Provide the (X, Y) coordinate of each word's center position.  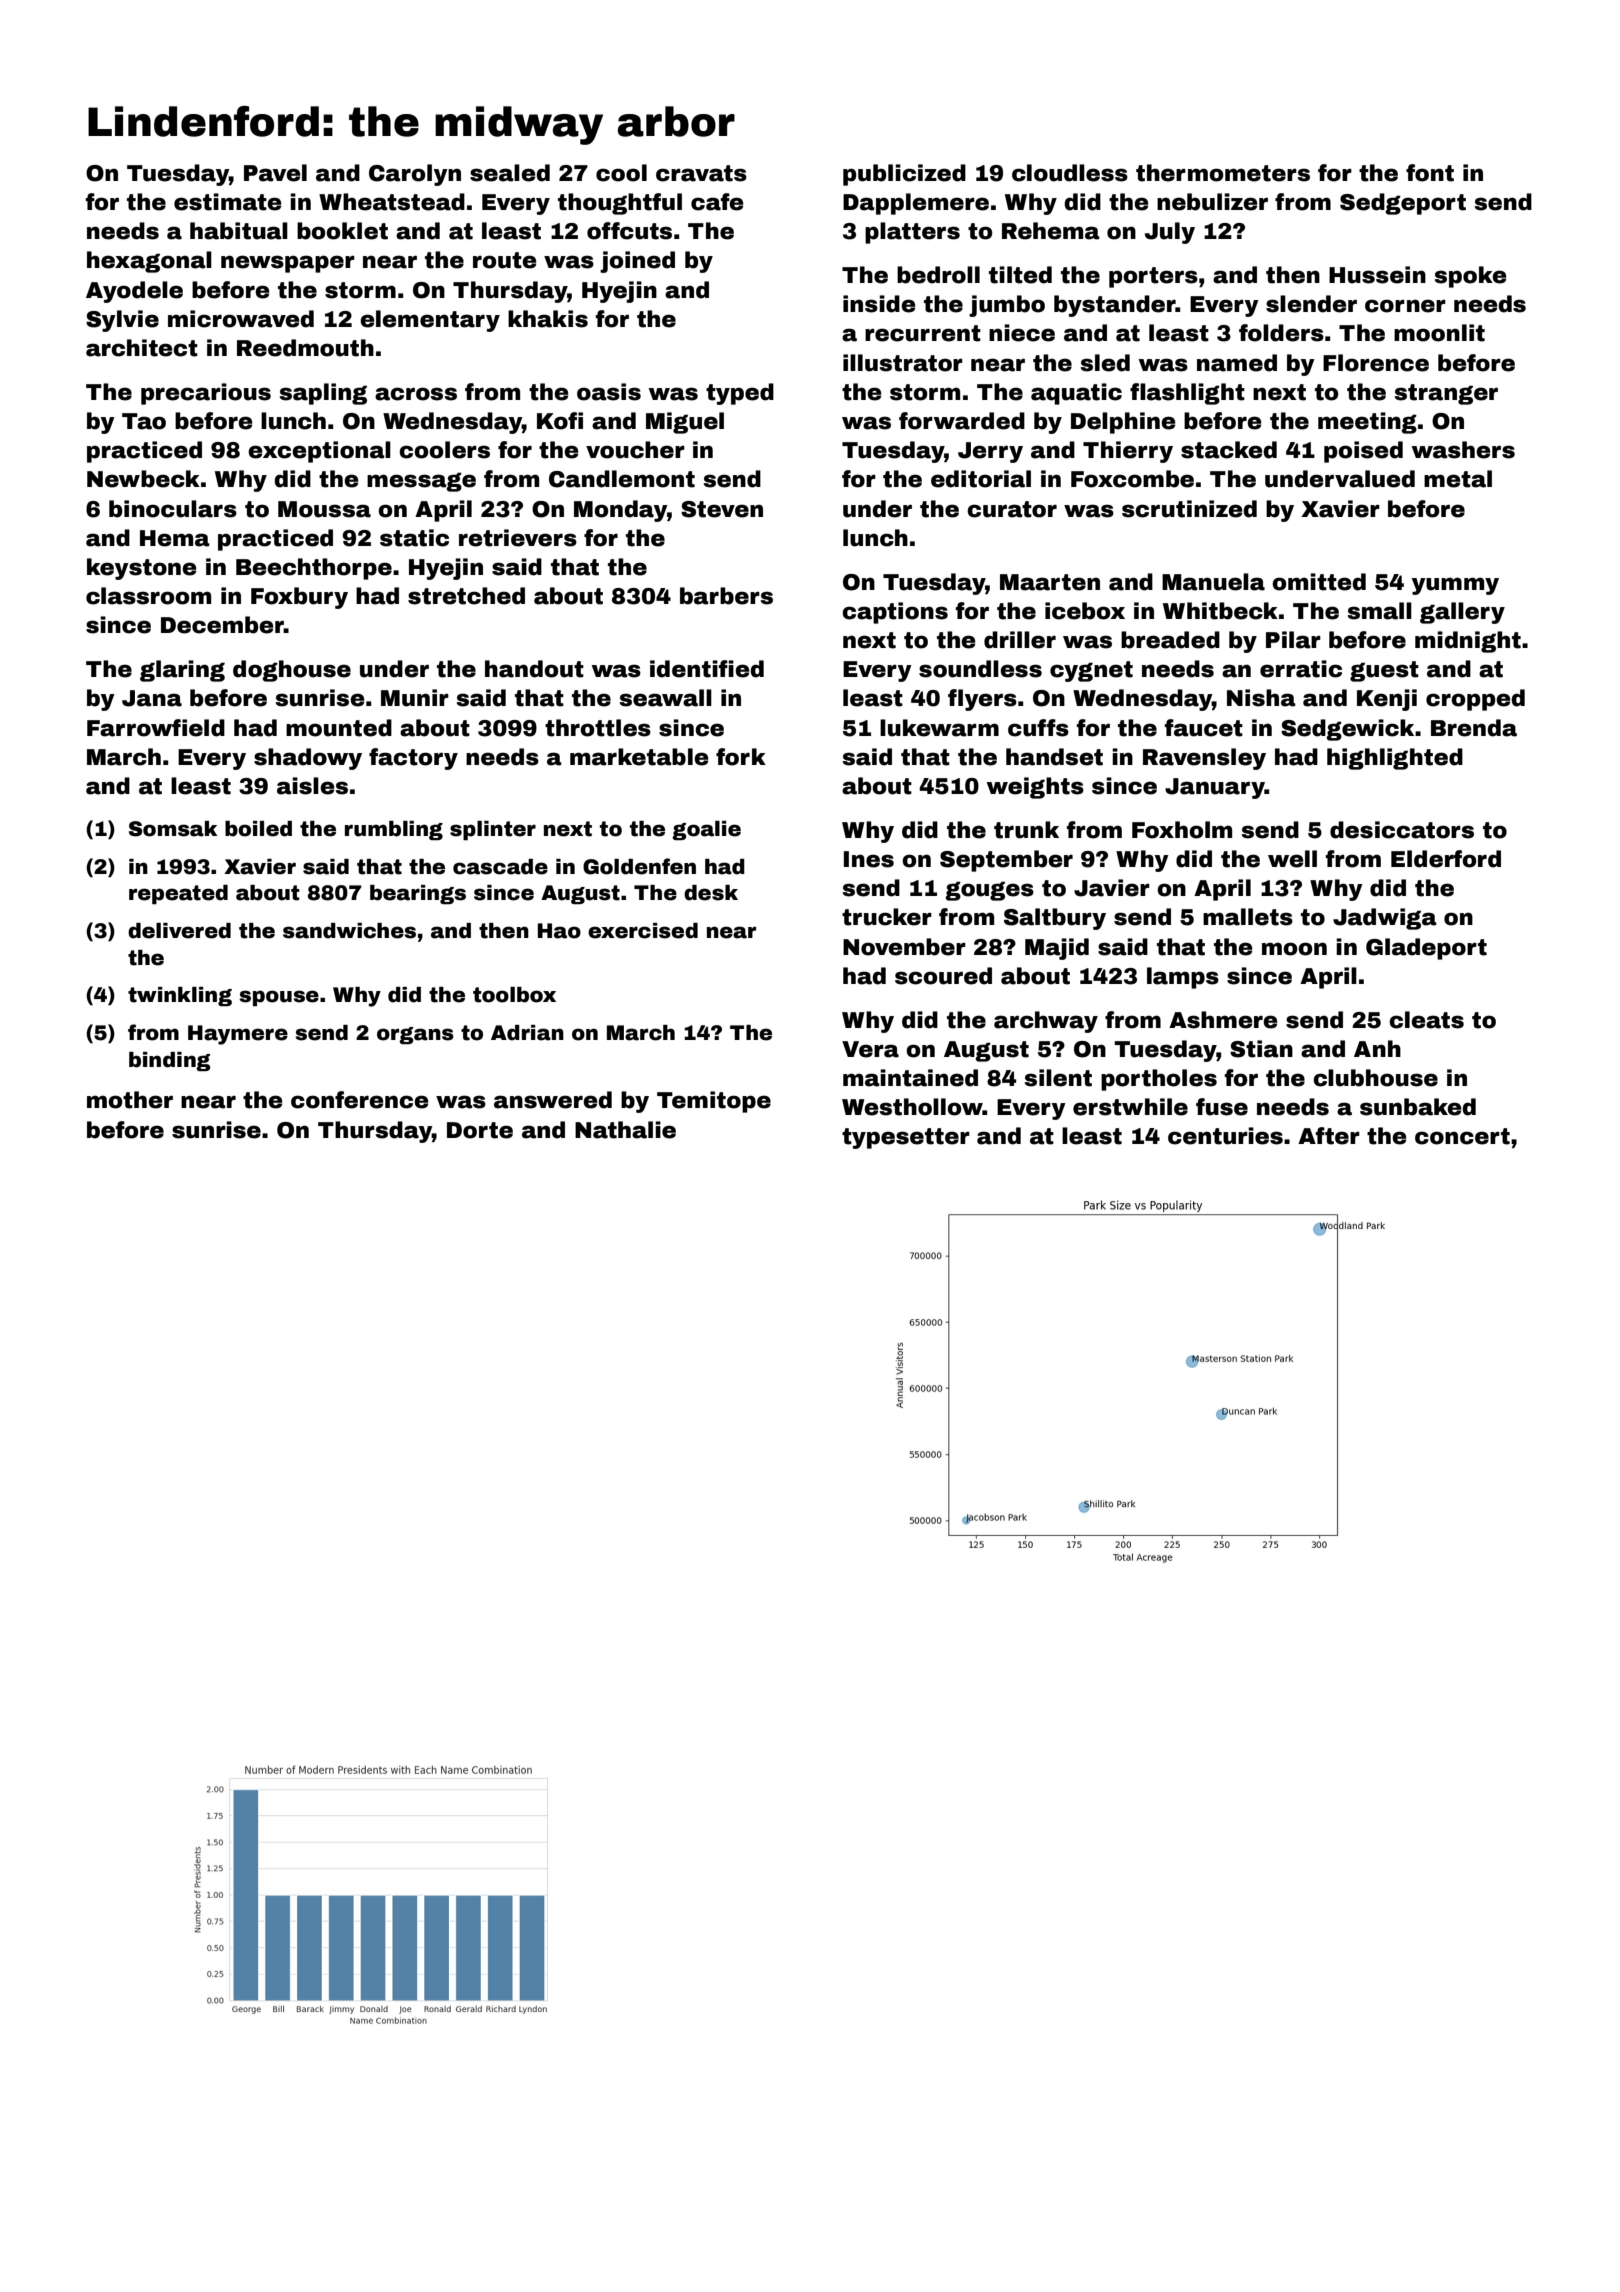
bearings (418, 894)
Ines (869, 859)
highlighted (1395, 759)
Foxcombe (1132, 479)
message (421, 482)
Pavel (275, 173)
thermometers (1223, 173)
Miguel (685, 423)
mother (130, 1100)
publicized (904, 175)
